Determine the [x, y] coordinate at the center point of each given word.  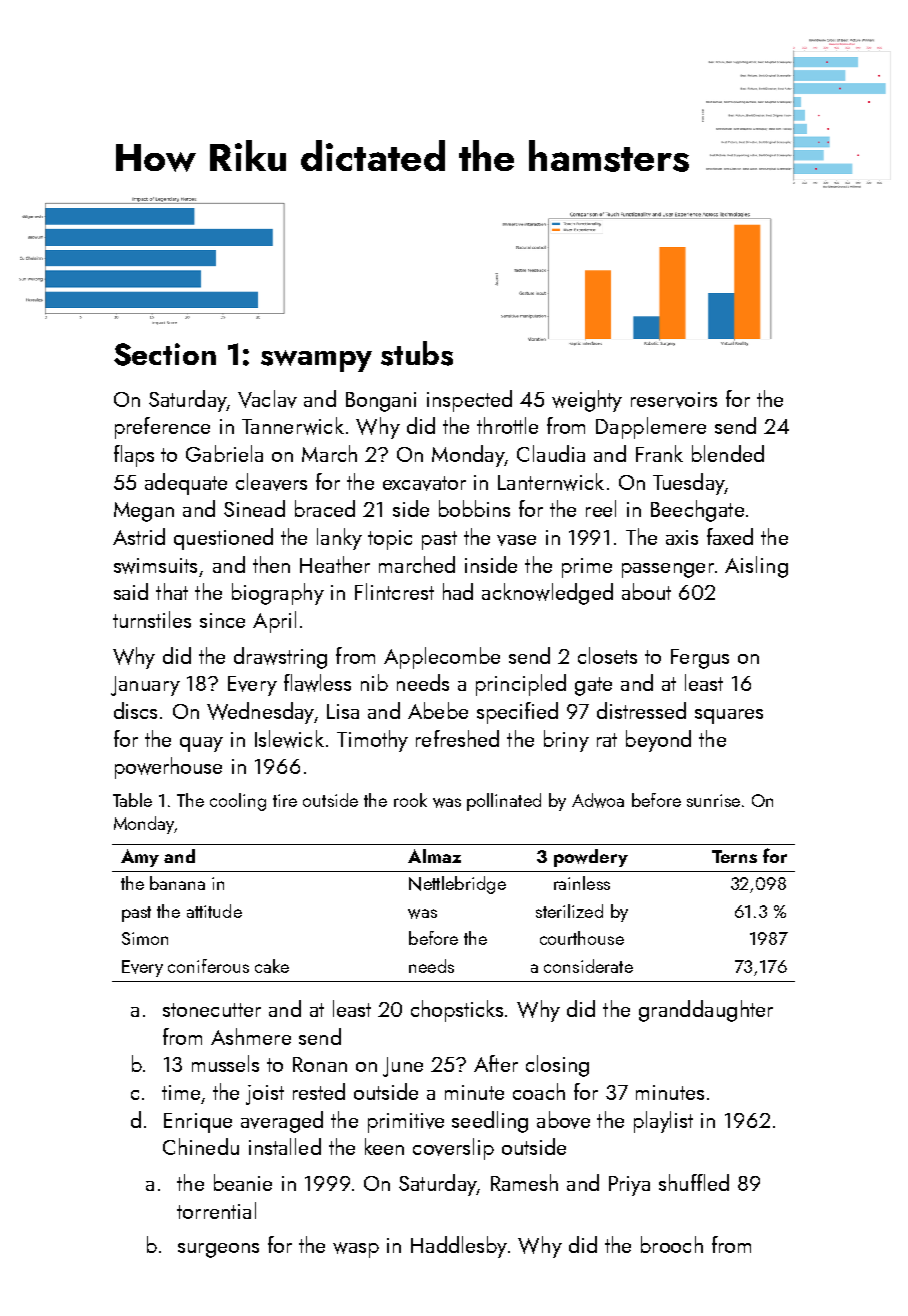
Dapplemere [651, 428]
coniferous [208, 966]
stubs [417, 353]
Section [165, 354]
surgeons [218, 1250]
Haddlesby [459, 1247]
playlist [663, 1122]
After [496, 1063]
